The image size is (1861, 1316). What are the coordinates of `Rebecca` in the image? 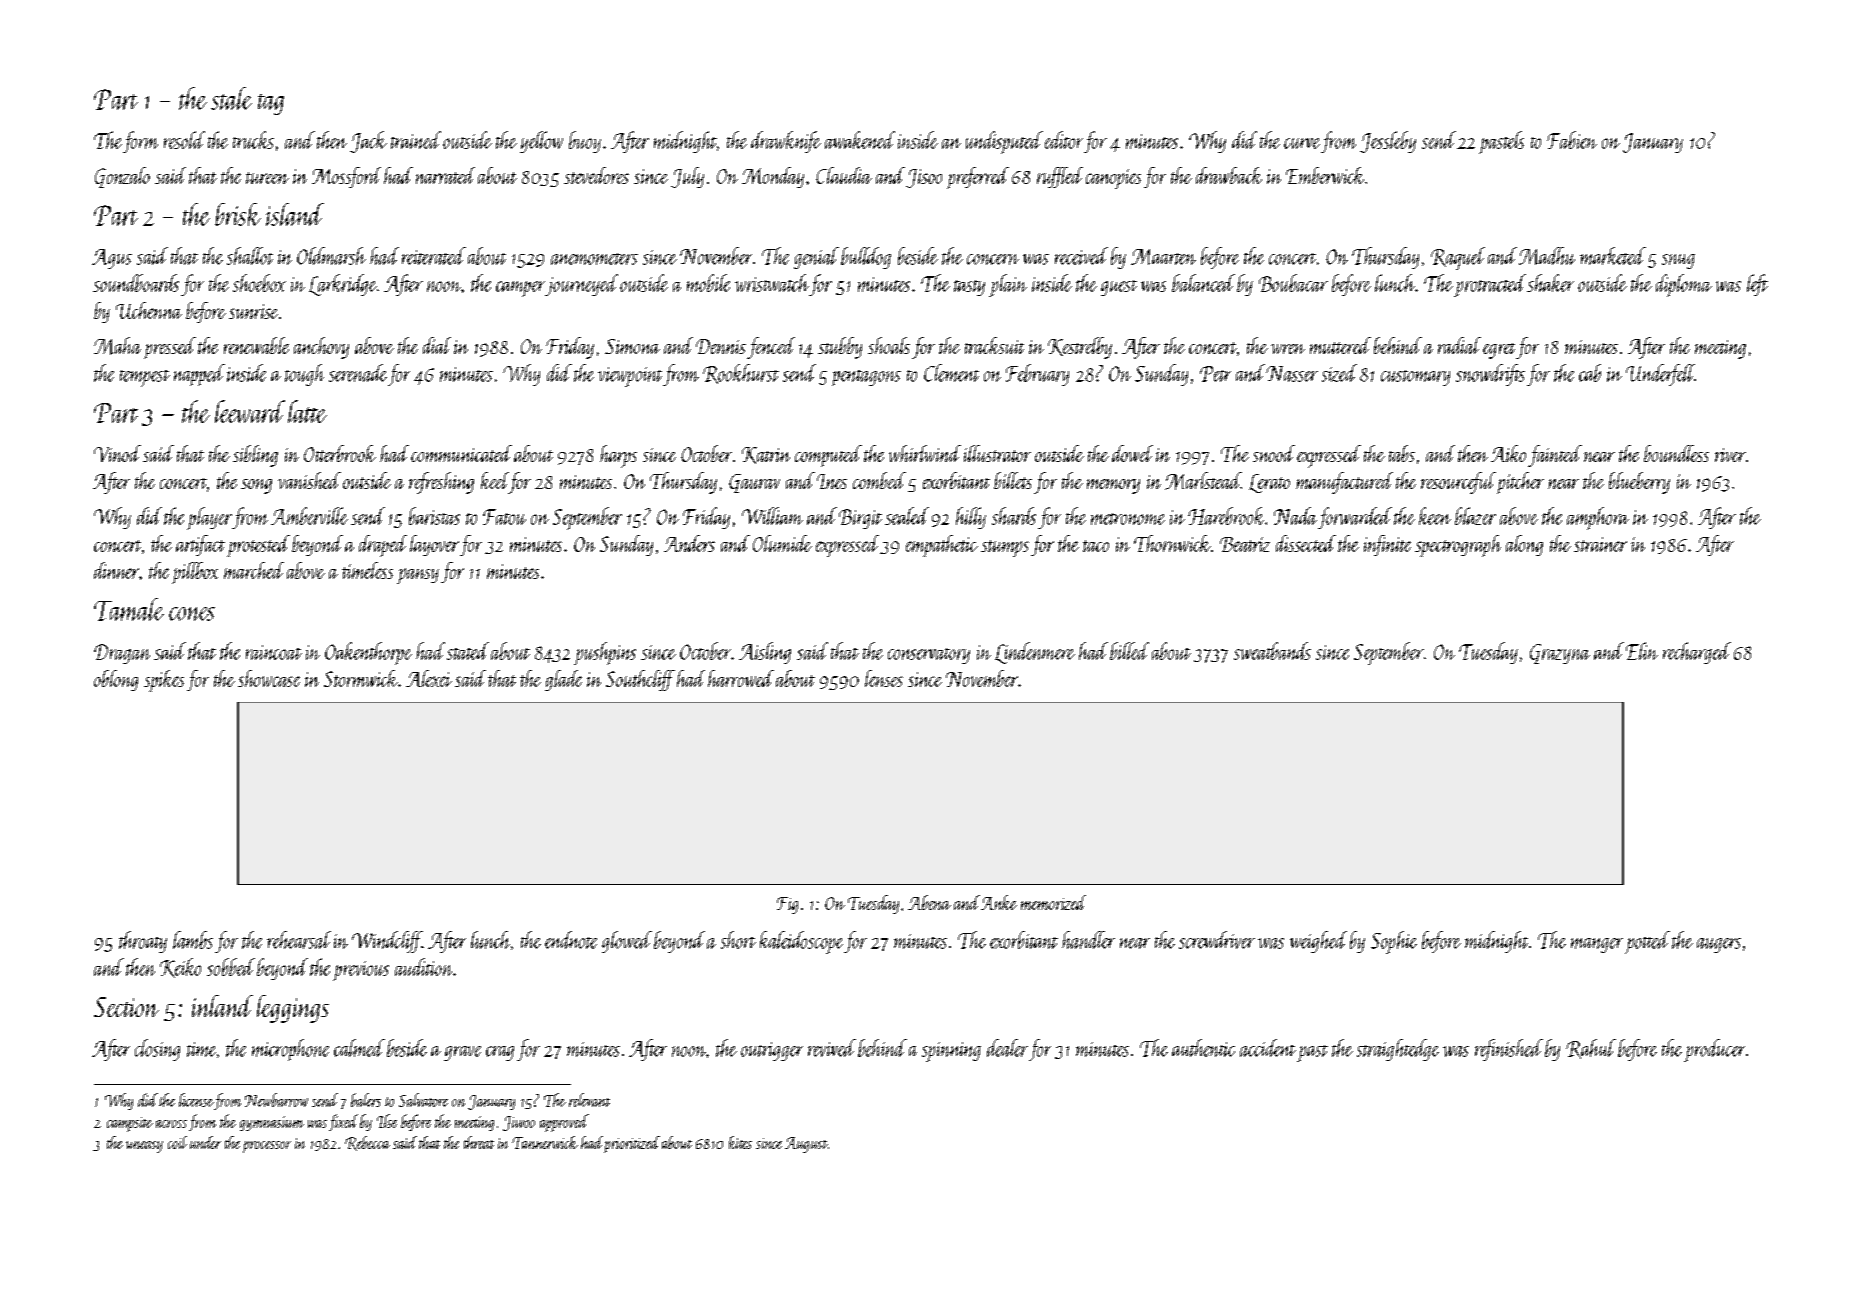 It's located at (367, 1143).
